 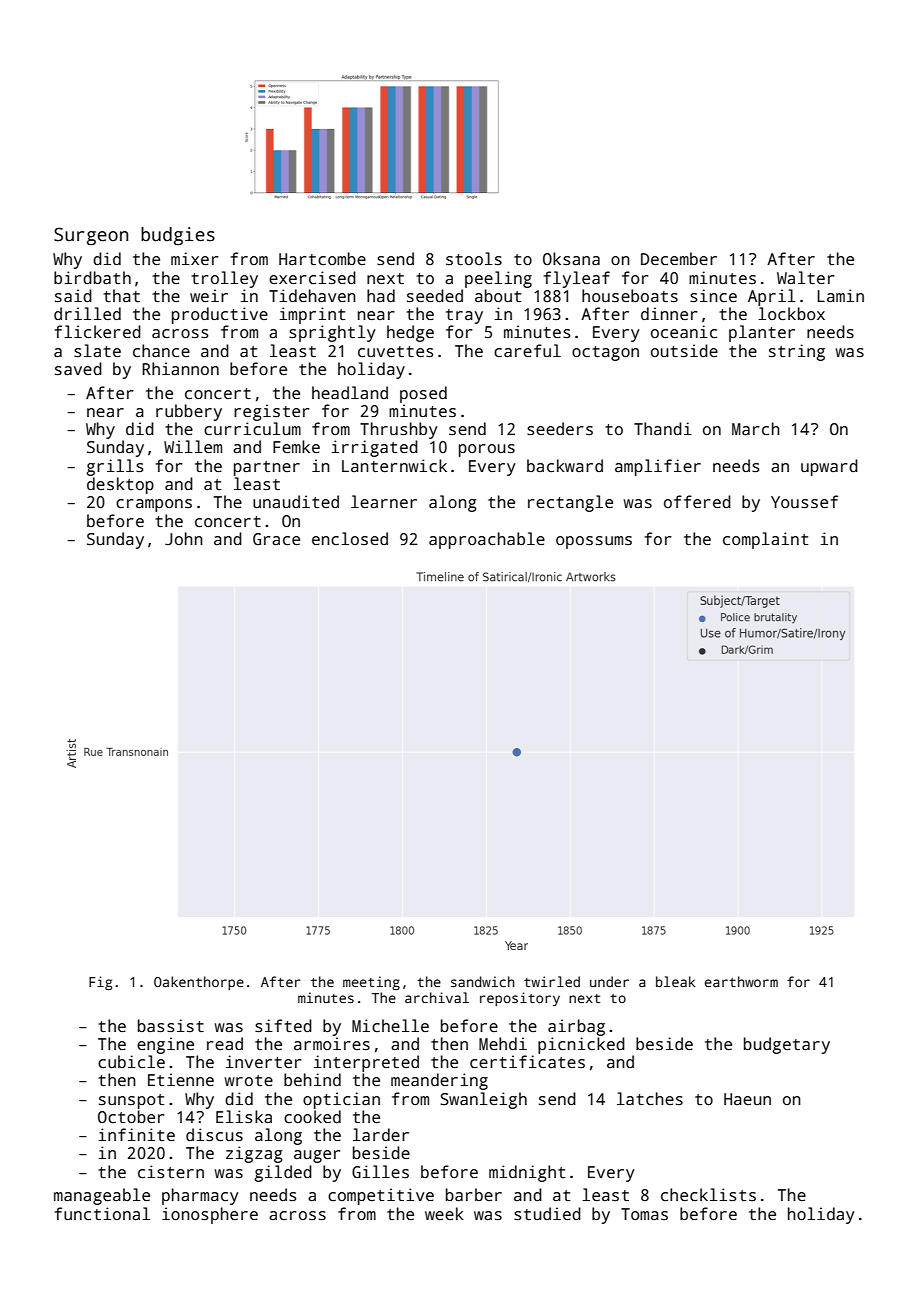 I want to click on register, so click(x=272, y=412).
